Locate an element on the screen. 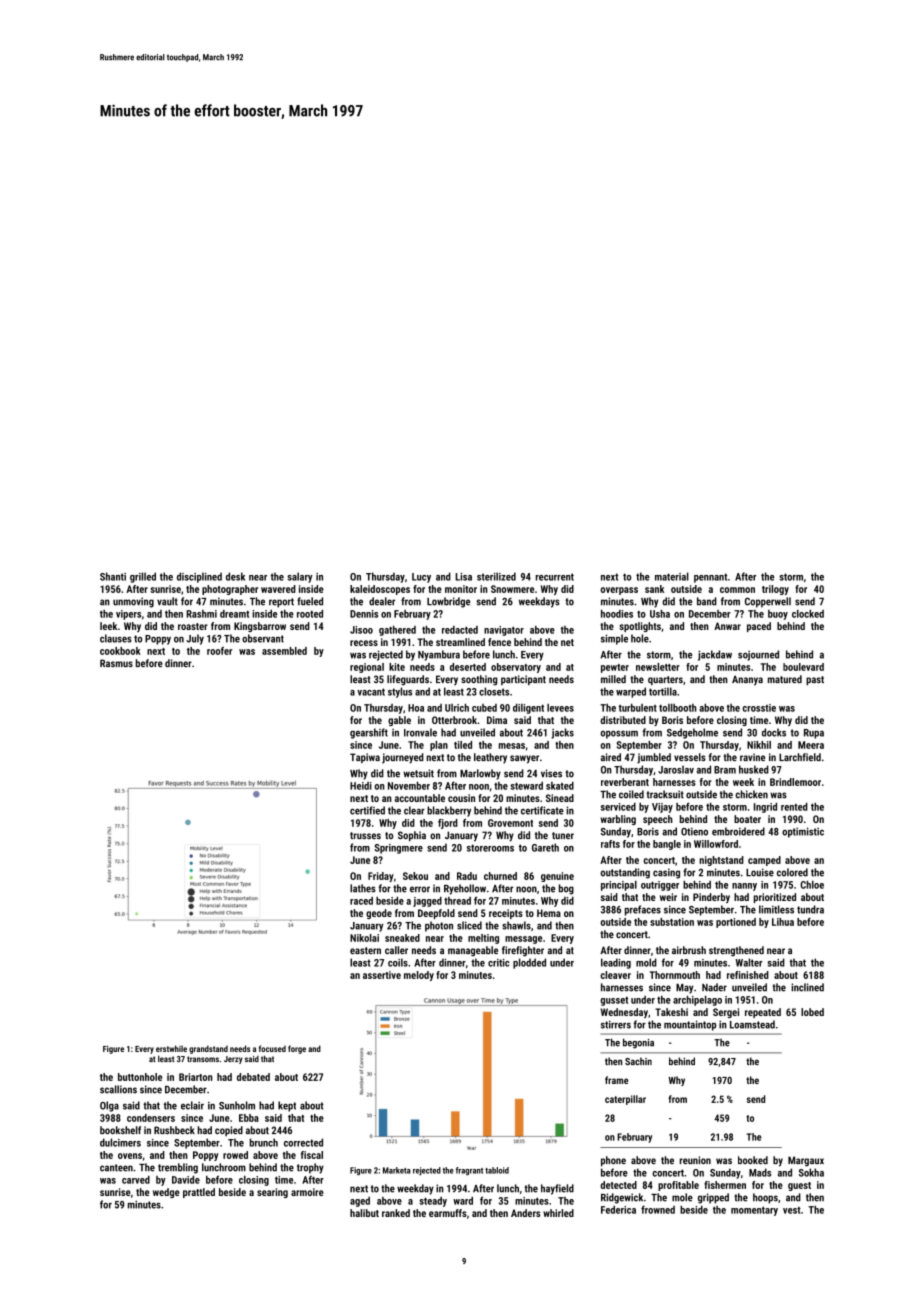 The height and width of the screenshot is (1308, 924). jackdaw is located at coordinates (715, 655).
